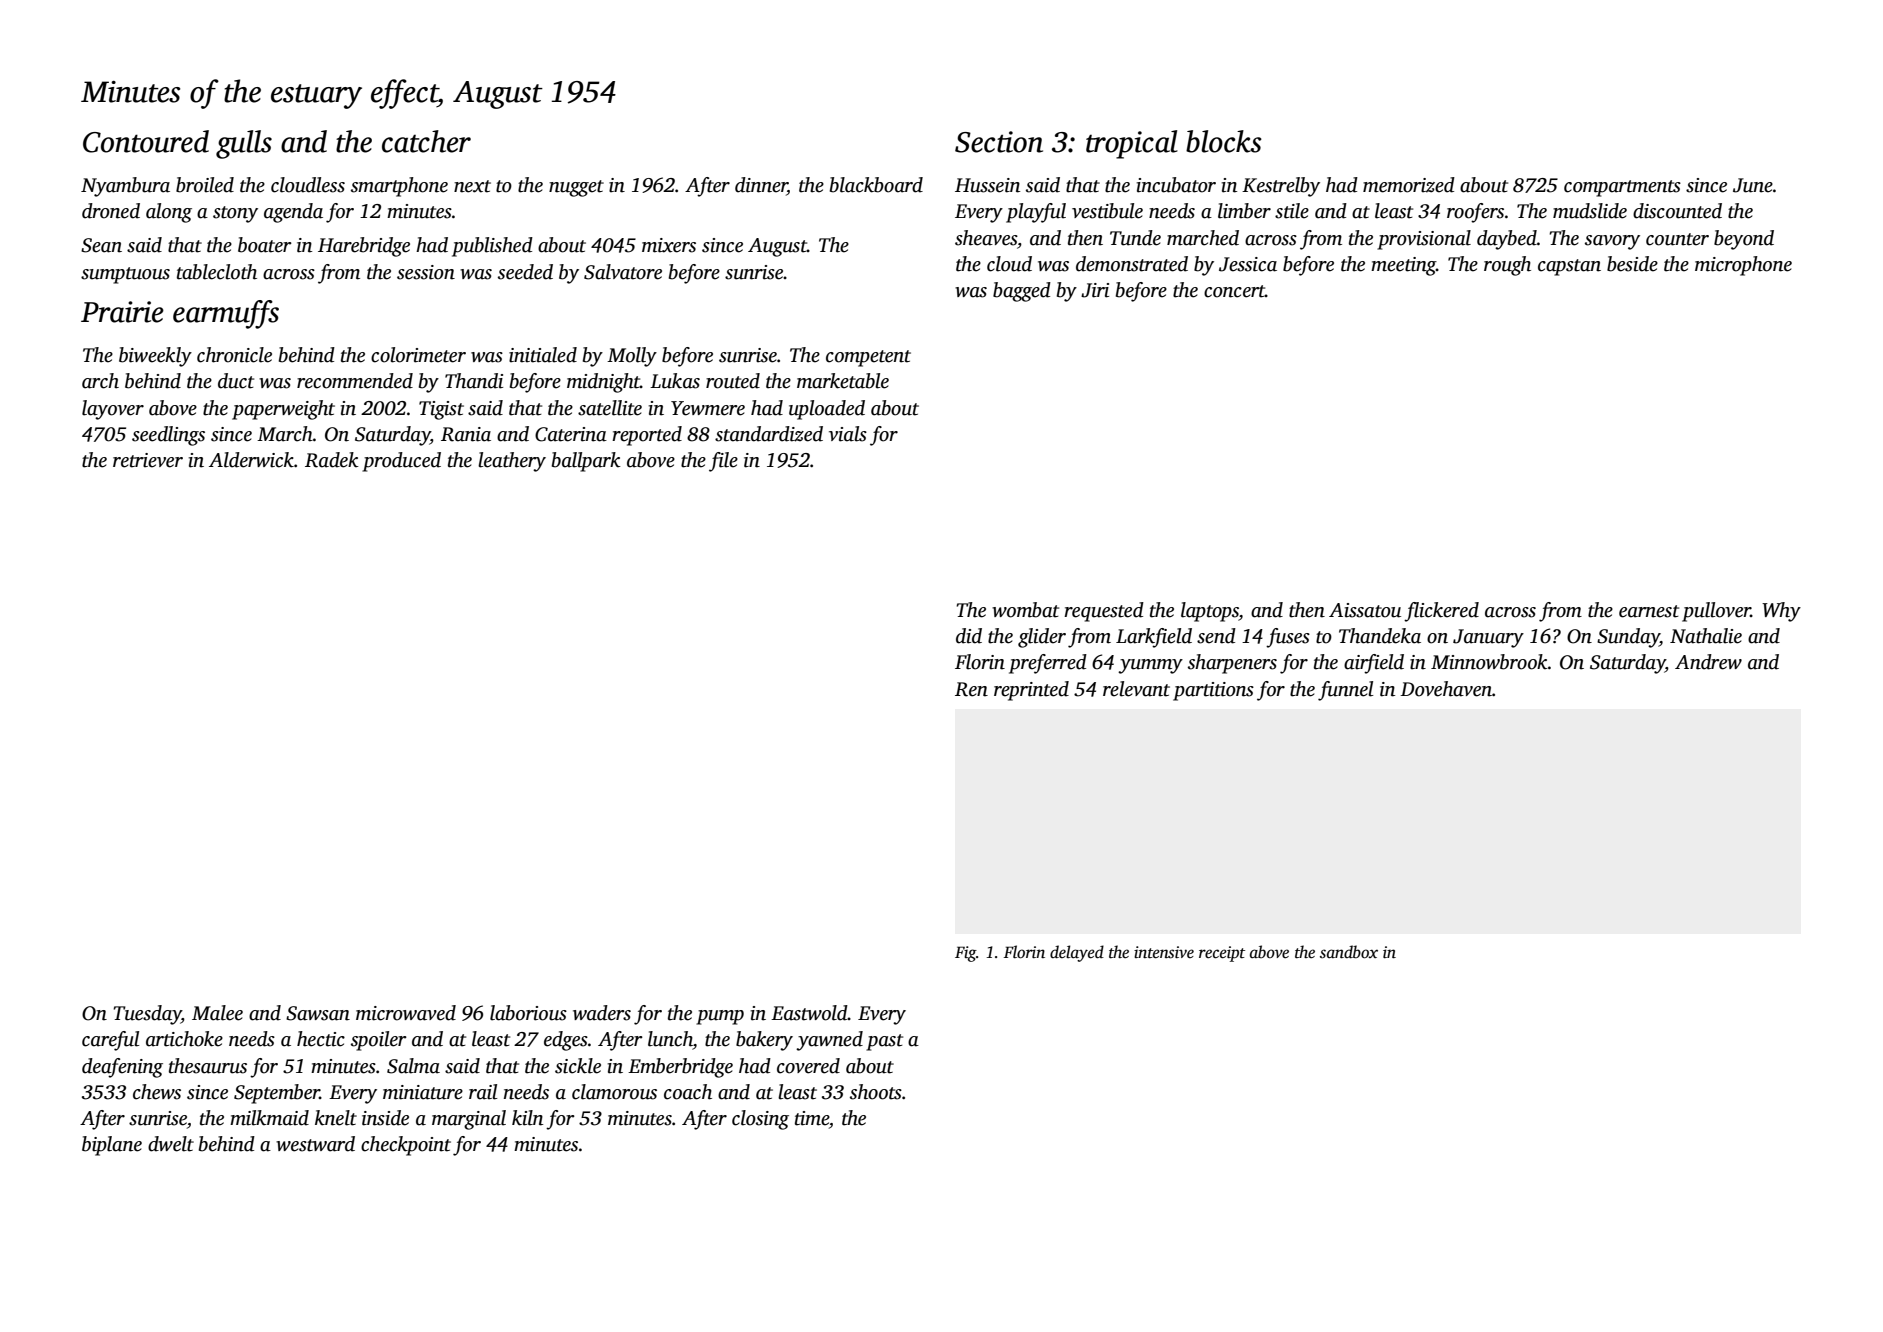 This document has width=1883, height=1332. Describe the element at coordinates (146, 141) in the document. I see `Contoured` at that location.
